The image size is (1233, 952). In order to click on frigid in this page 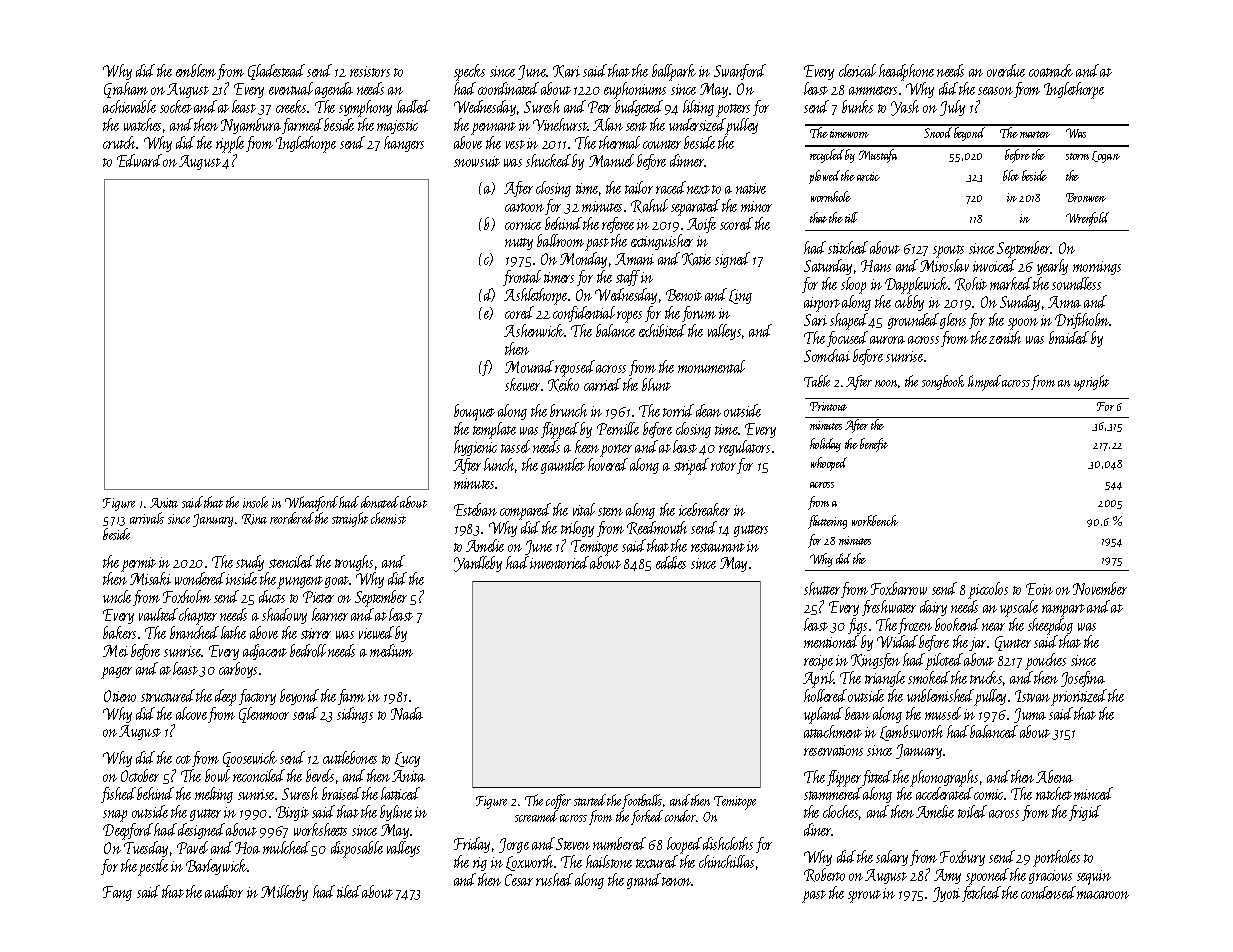, I will do `click(1085, 813)`.
